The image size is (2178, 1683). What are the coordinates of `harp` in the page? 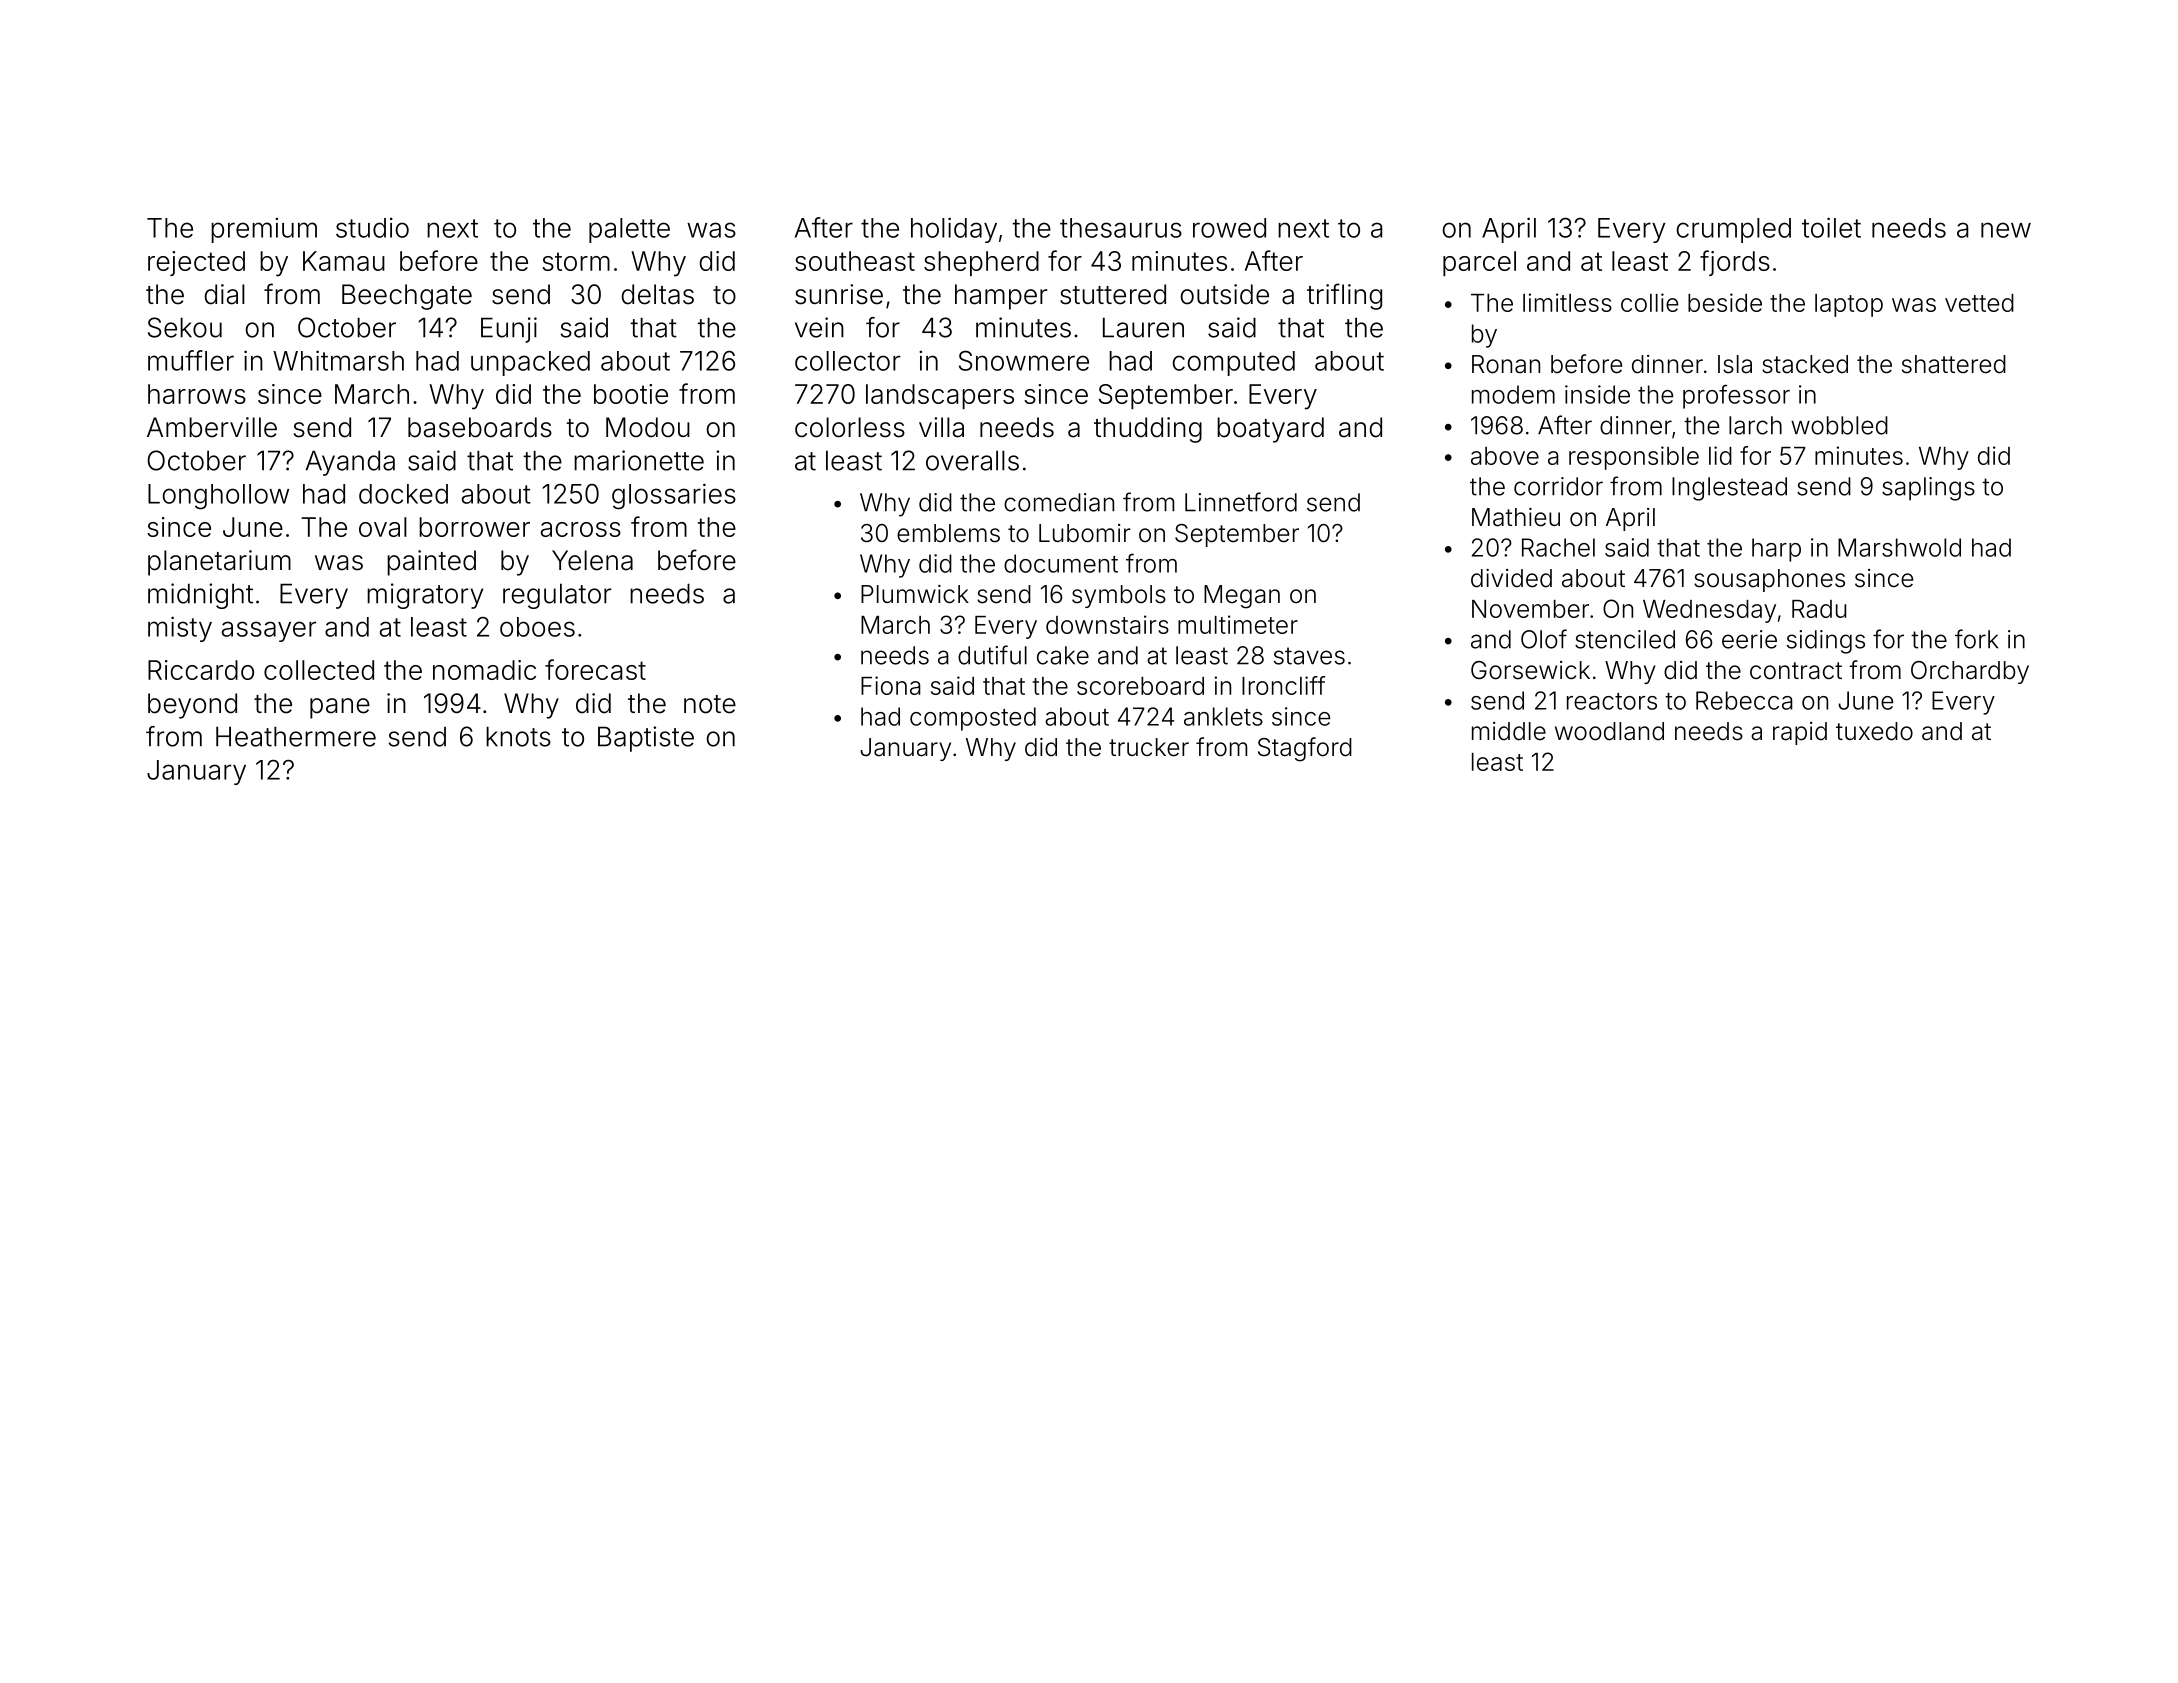 It's located at (1776, 550).
